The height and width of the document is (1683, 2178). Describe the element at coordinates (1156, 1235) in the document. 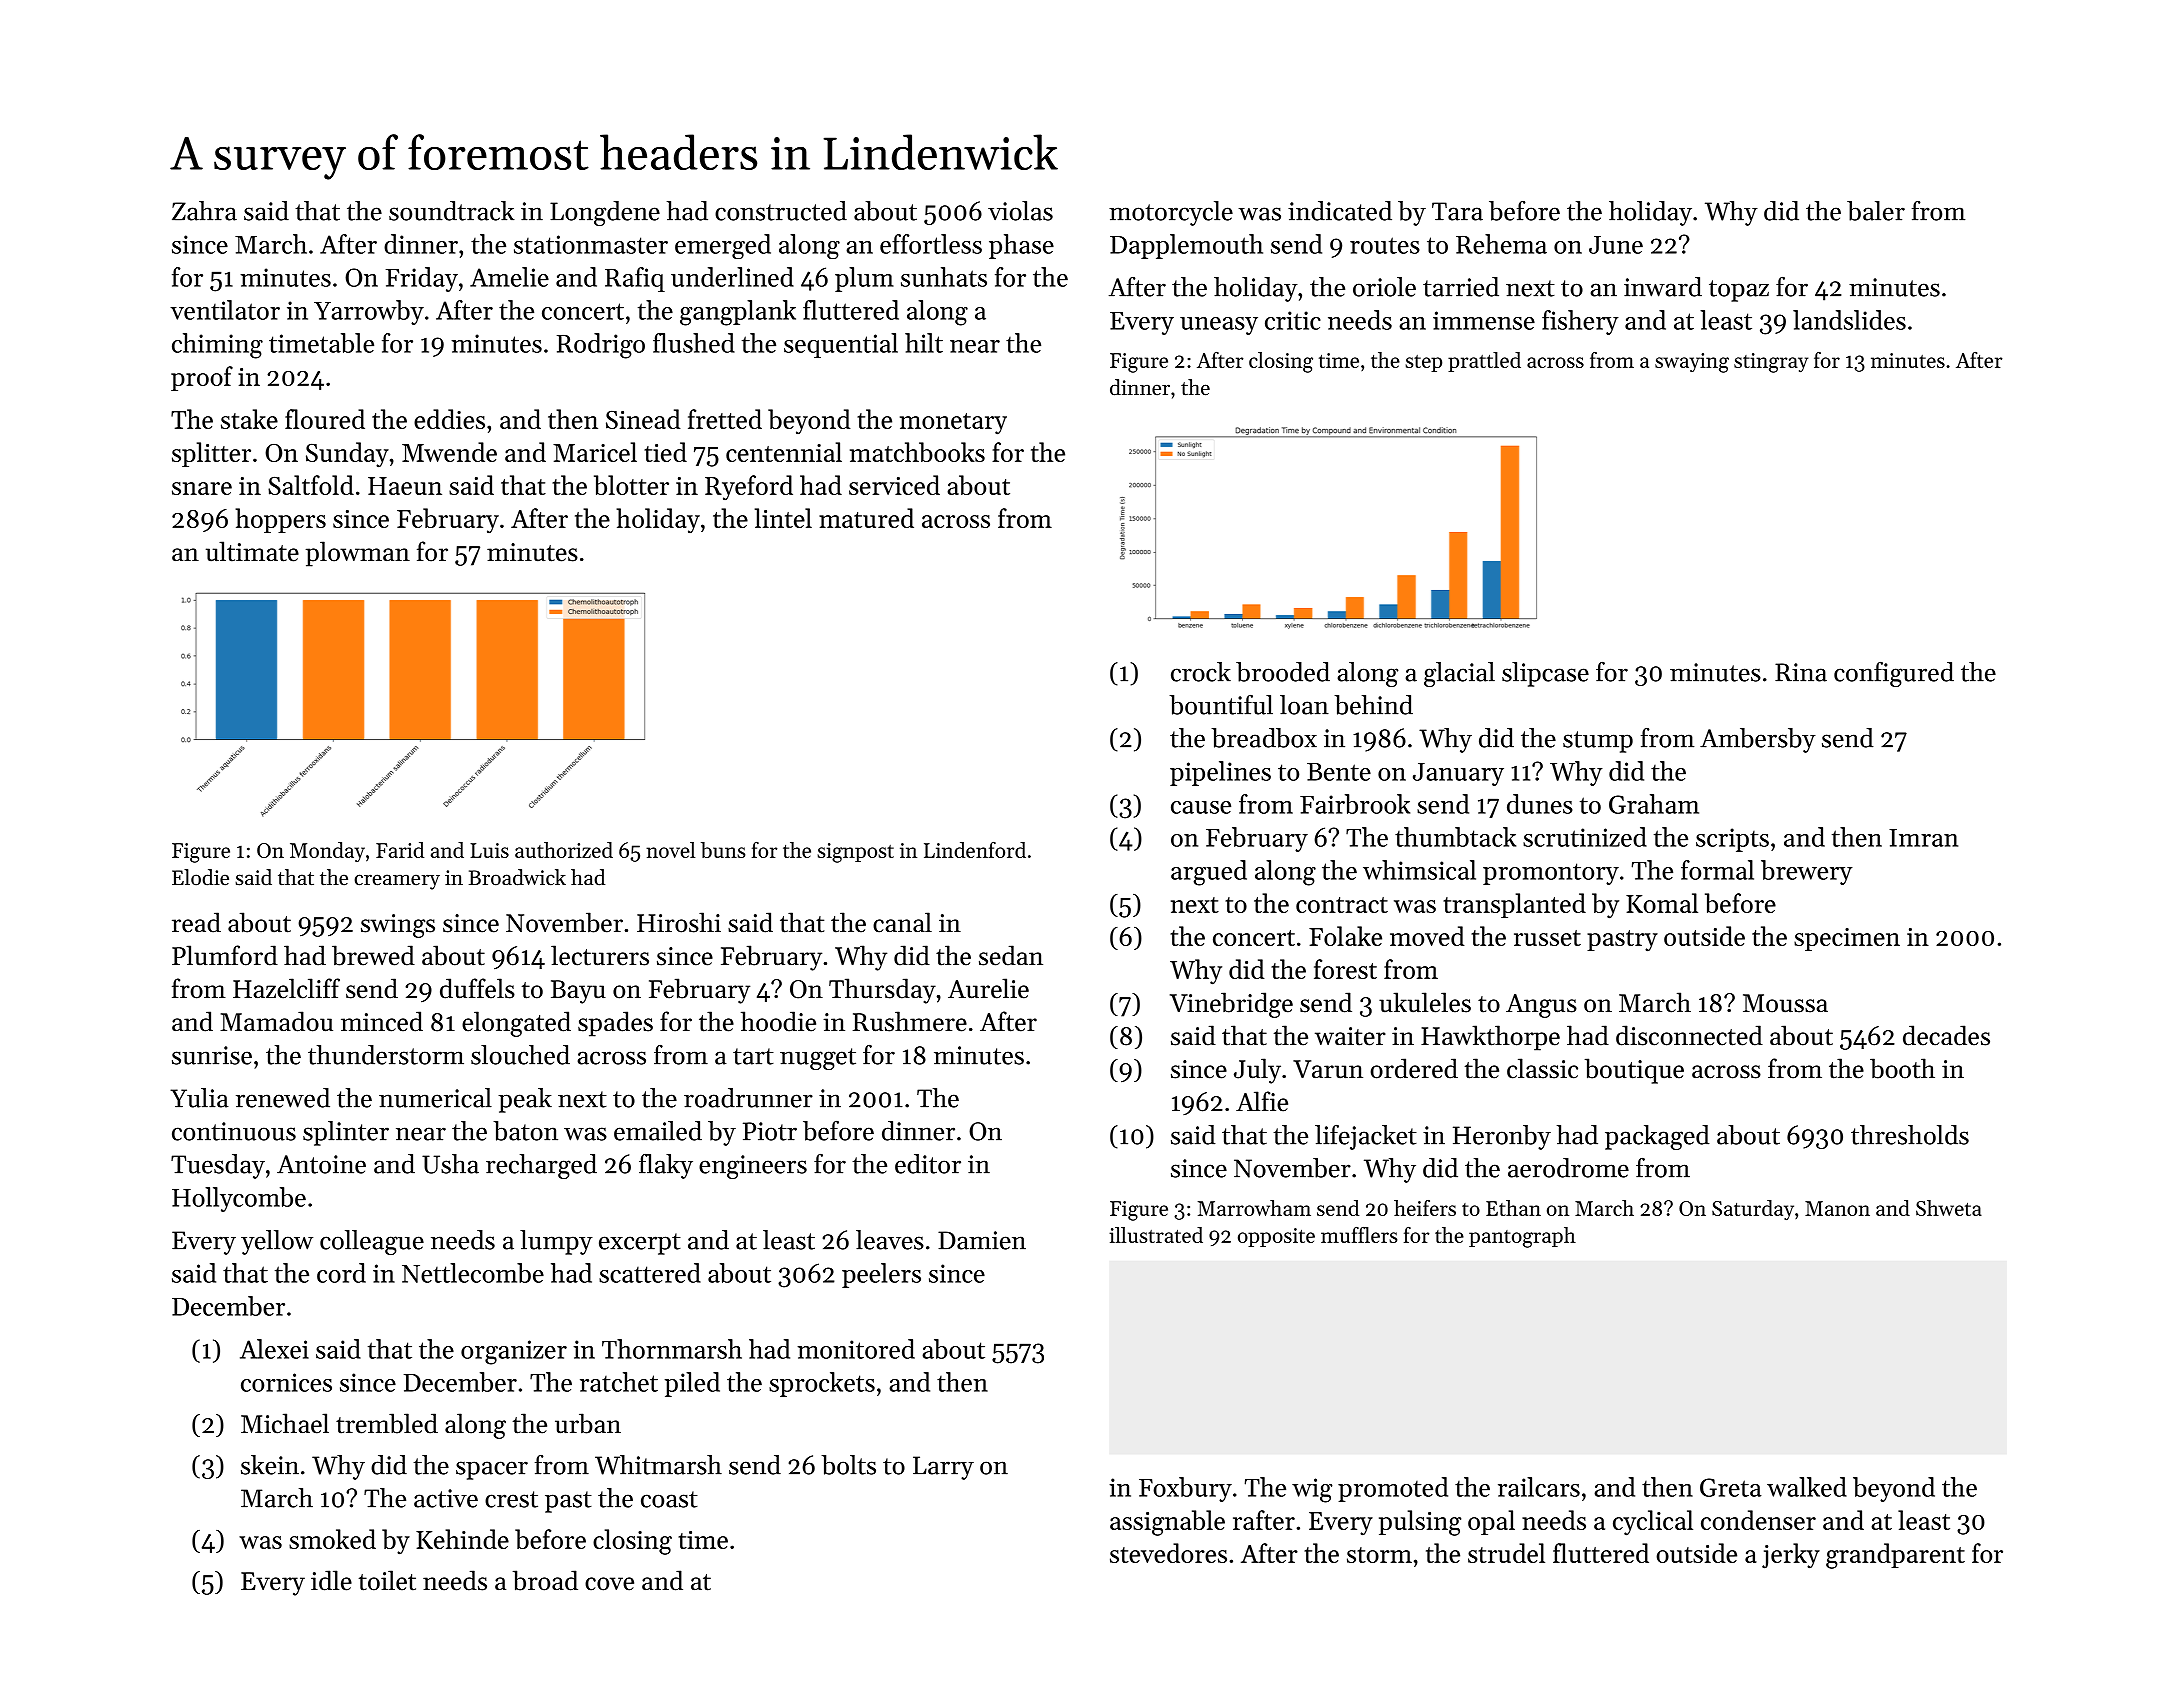

I see `illustrated` at that location.
